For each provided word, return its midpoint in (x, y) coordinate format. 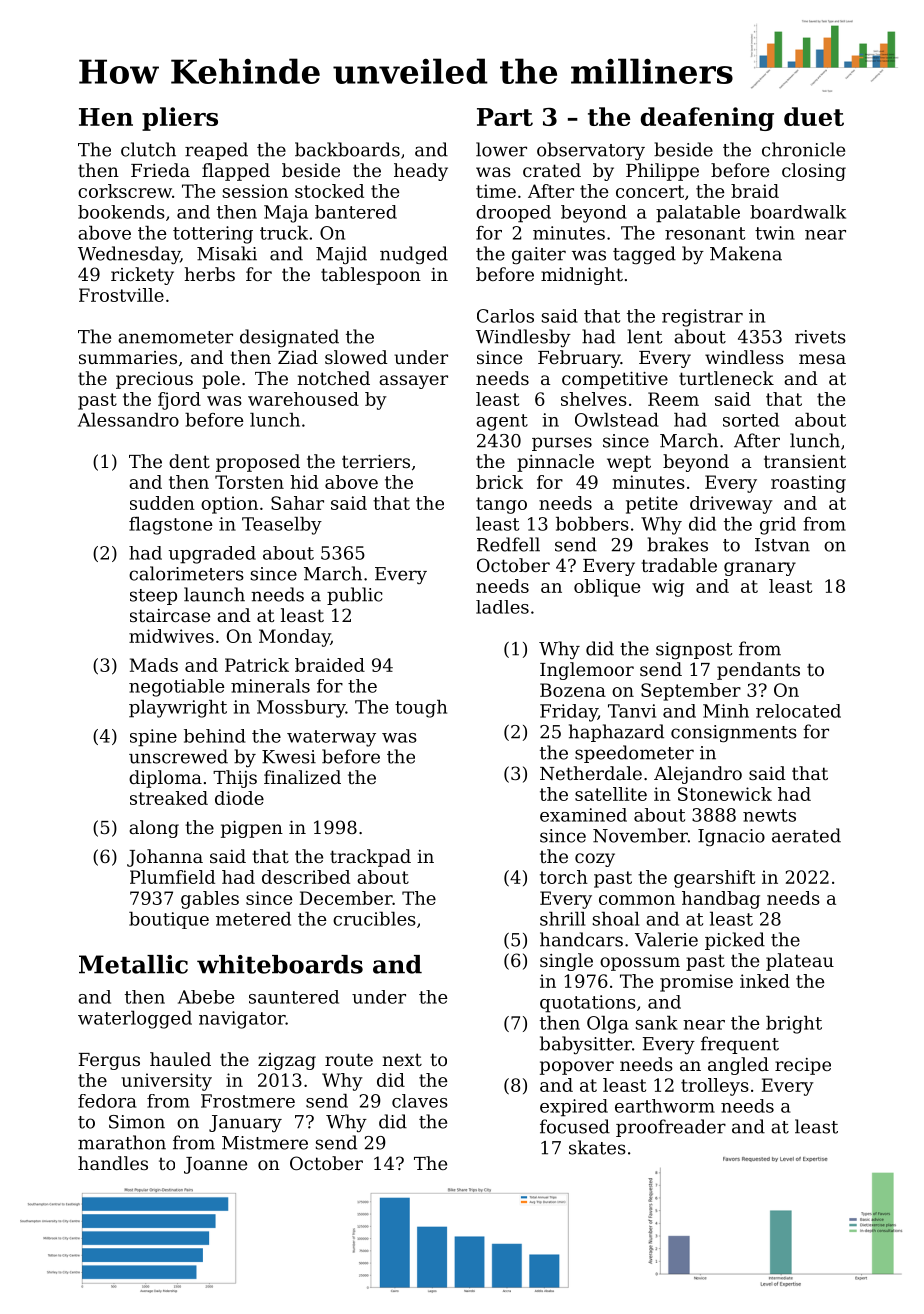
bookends (121, 212)
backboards (347, 149)
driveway (731, 505)
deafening (707, 119)
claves (420, 1101)
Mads (154, 665)
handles (113, 1163)
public (354, 596)
